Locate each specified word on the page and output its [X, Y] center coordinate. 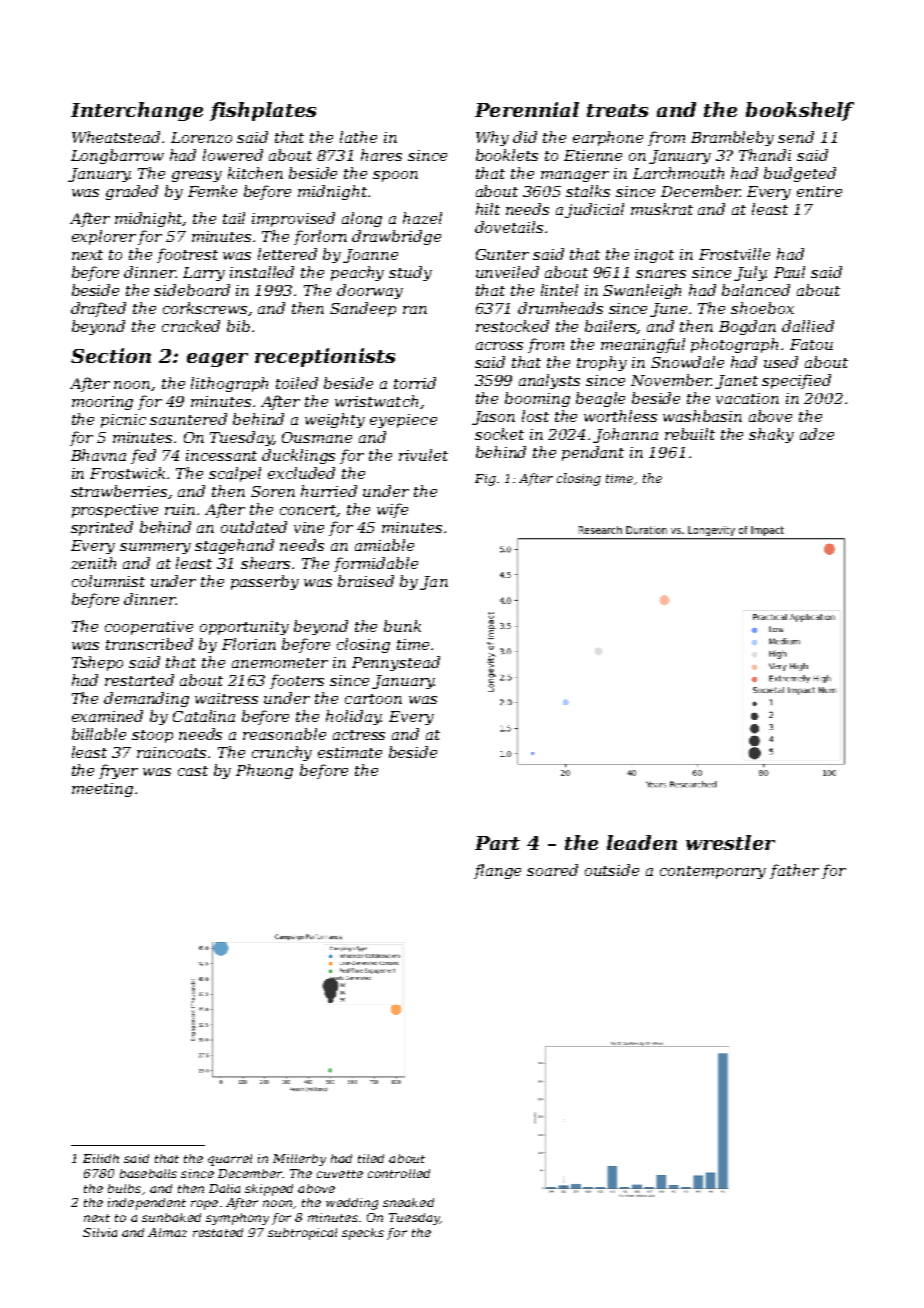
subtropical [302, 1234]
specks [363, 1234]
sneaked [408, 1202]
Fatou [811, 344]
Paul [789, 272]
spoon [395, 176]
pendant [593, 453]
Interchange [137, 111]
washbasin [702, 416]
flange [497, 871]
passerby [265, 582]
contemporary [713, 872]
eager [217, 360]
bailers [611, 327]
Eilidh [101, 1158]
